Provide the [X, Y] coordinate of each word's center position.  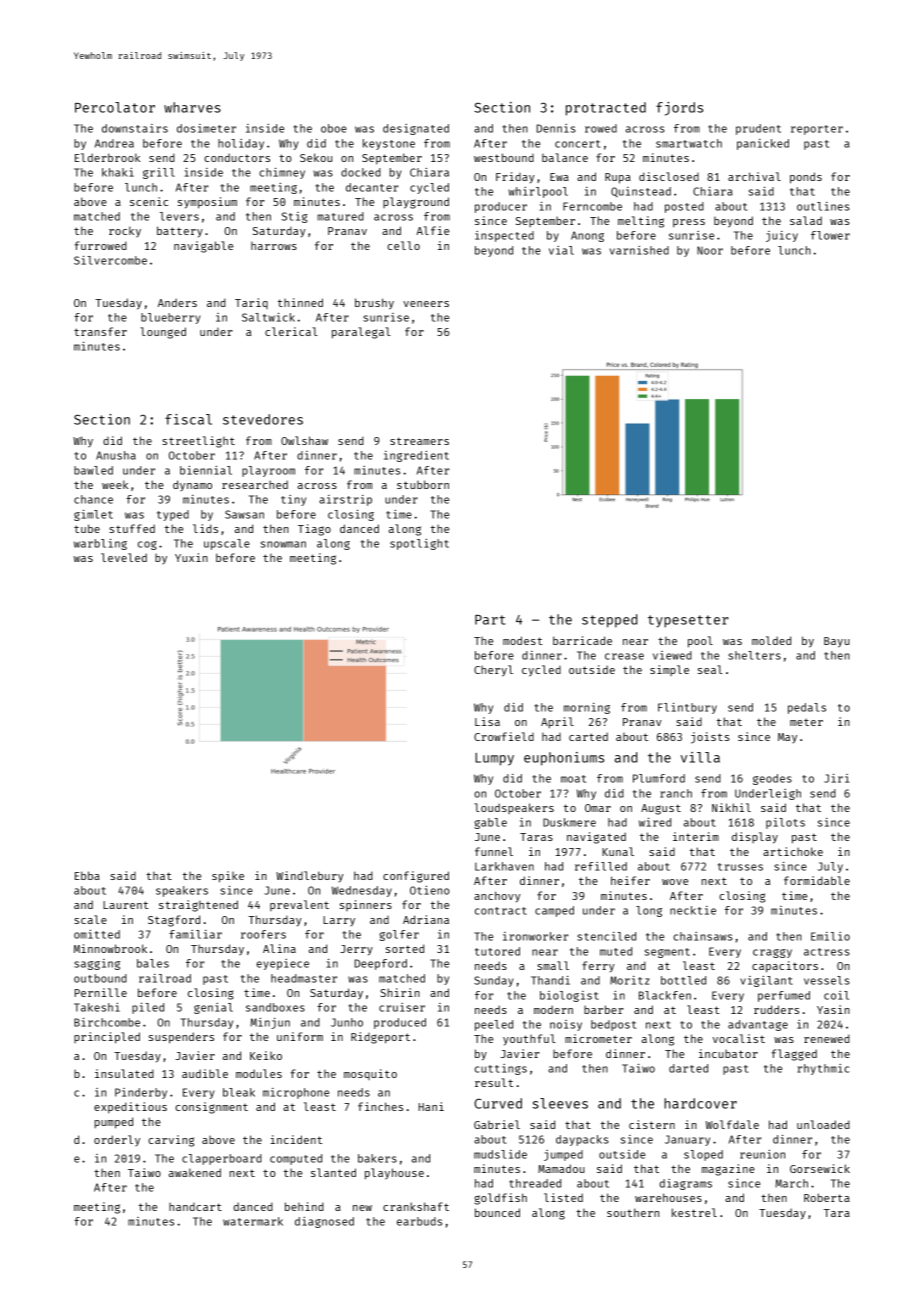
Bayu [837, 642]
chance [93, 499]
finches [380, 1106]
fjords [679, 109]
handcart [195, 1206]
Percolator [115, 107]
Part [490, 620]
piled [148, 1008]
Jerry [356, 950]
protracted [606, 109]
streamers [419, 441]
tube [87, 528]
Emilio [830, 936]
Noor [710, 250]
